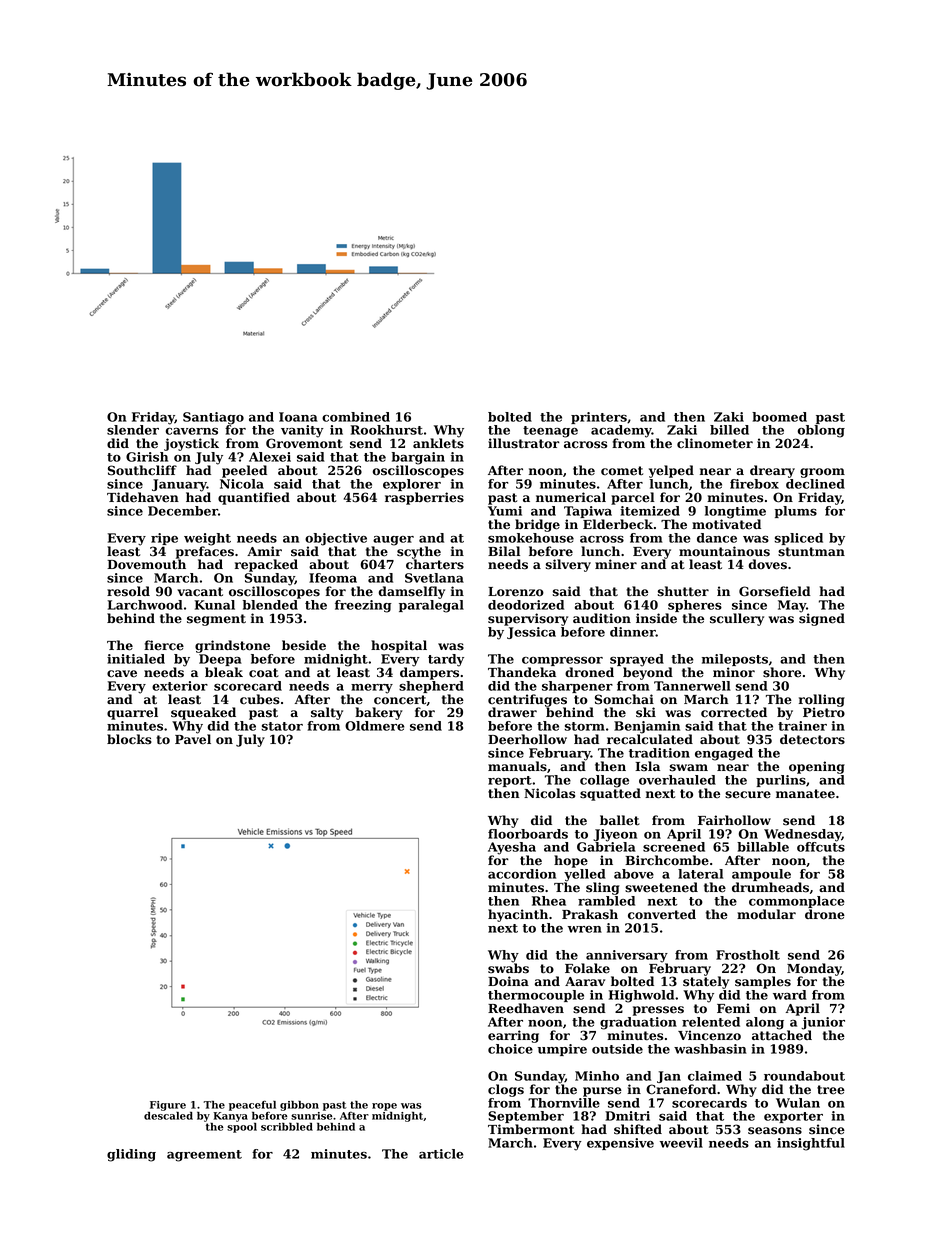 The image size is (952, 1233). What do you see at coordinates (522, 874) in the screenshot?
I see `accordion` at bounding box center [522, 874].
